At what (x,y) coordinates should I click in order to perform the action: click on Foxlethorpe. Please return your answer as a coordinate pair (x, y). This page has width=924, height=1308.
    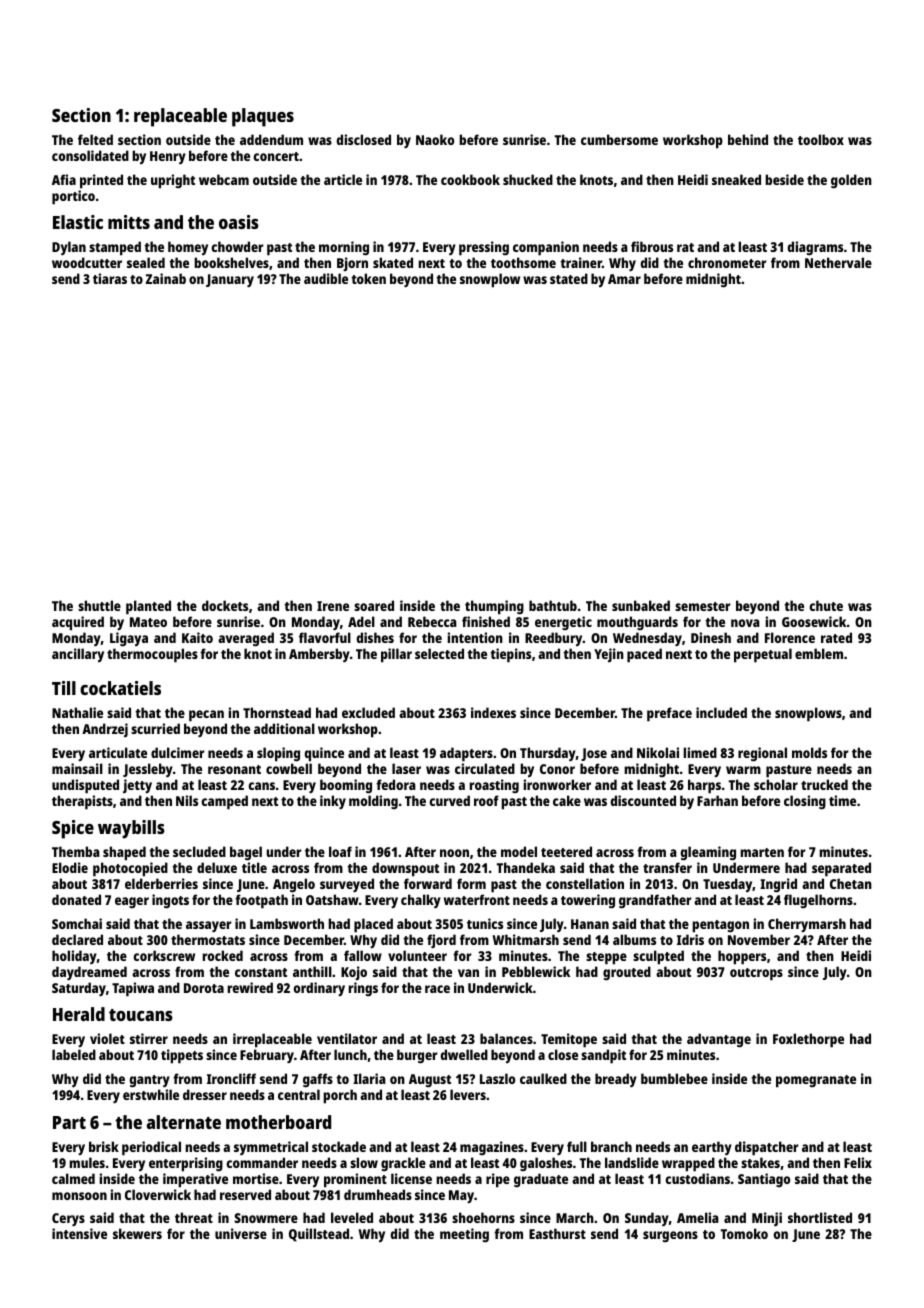
    Looking at the image, I should click on (808, 1040).
